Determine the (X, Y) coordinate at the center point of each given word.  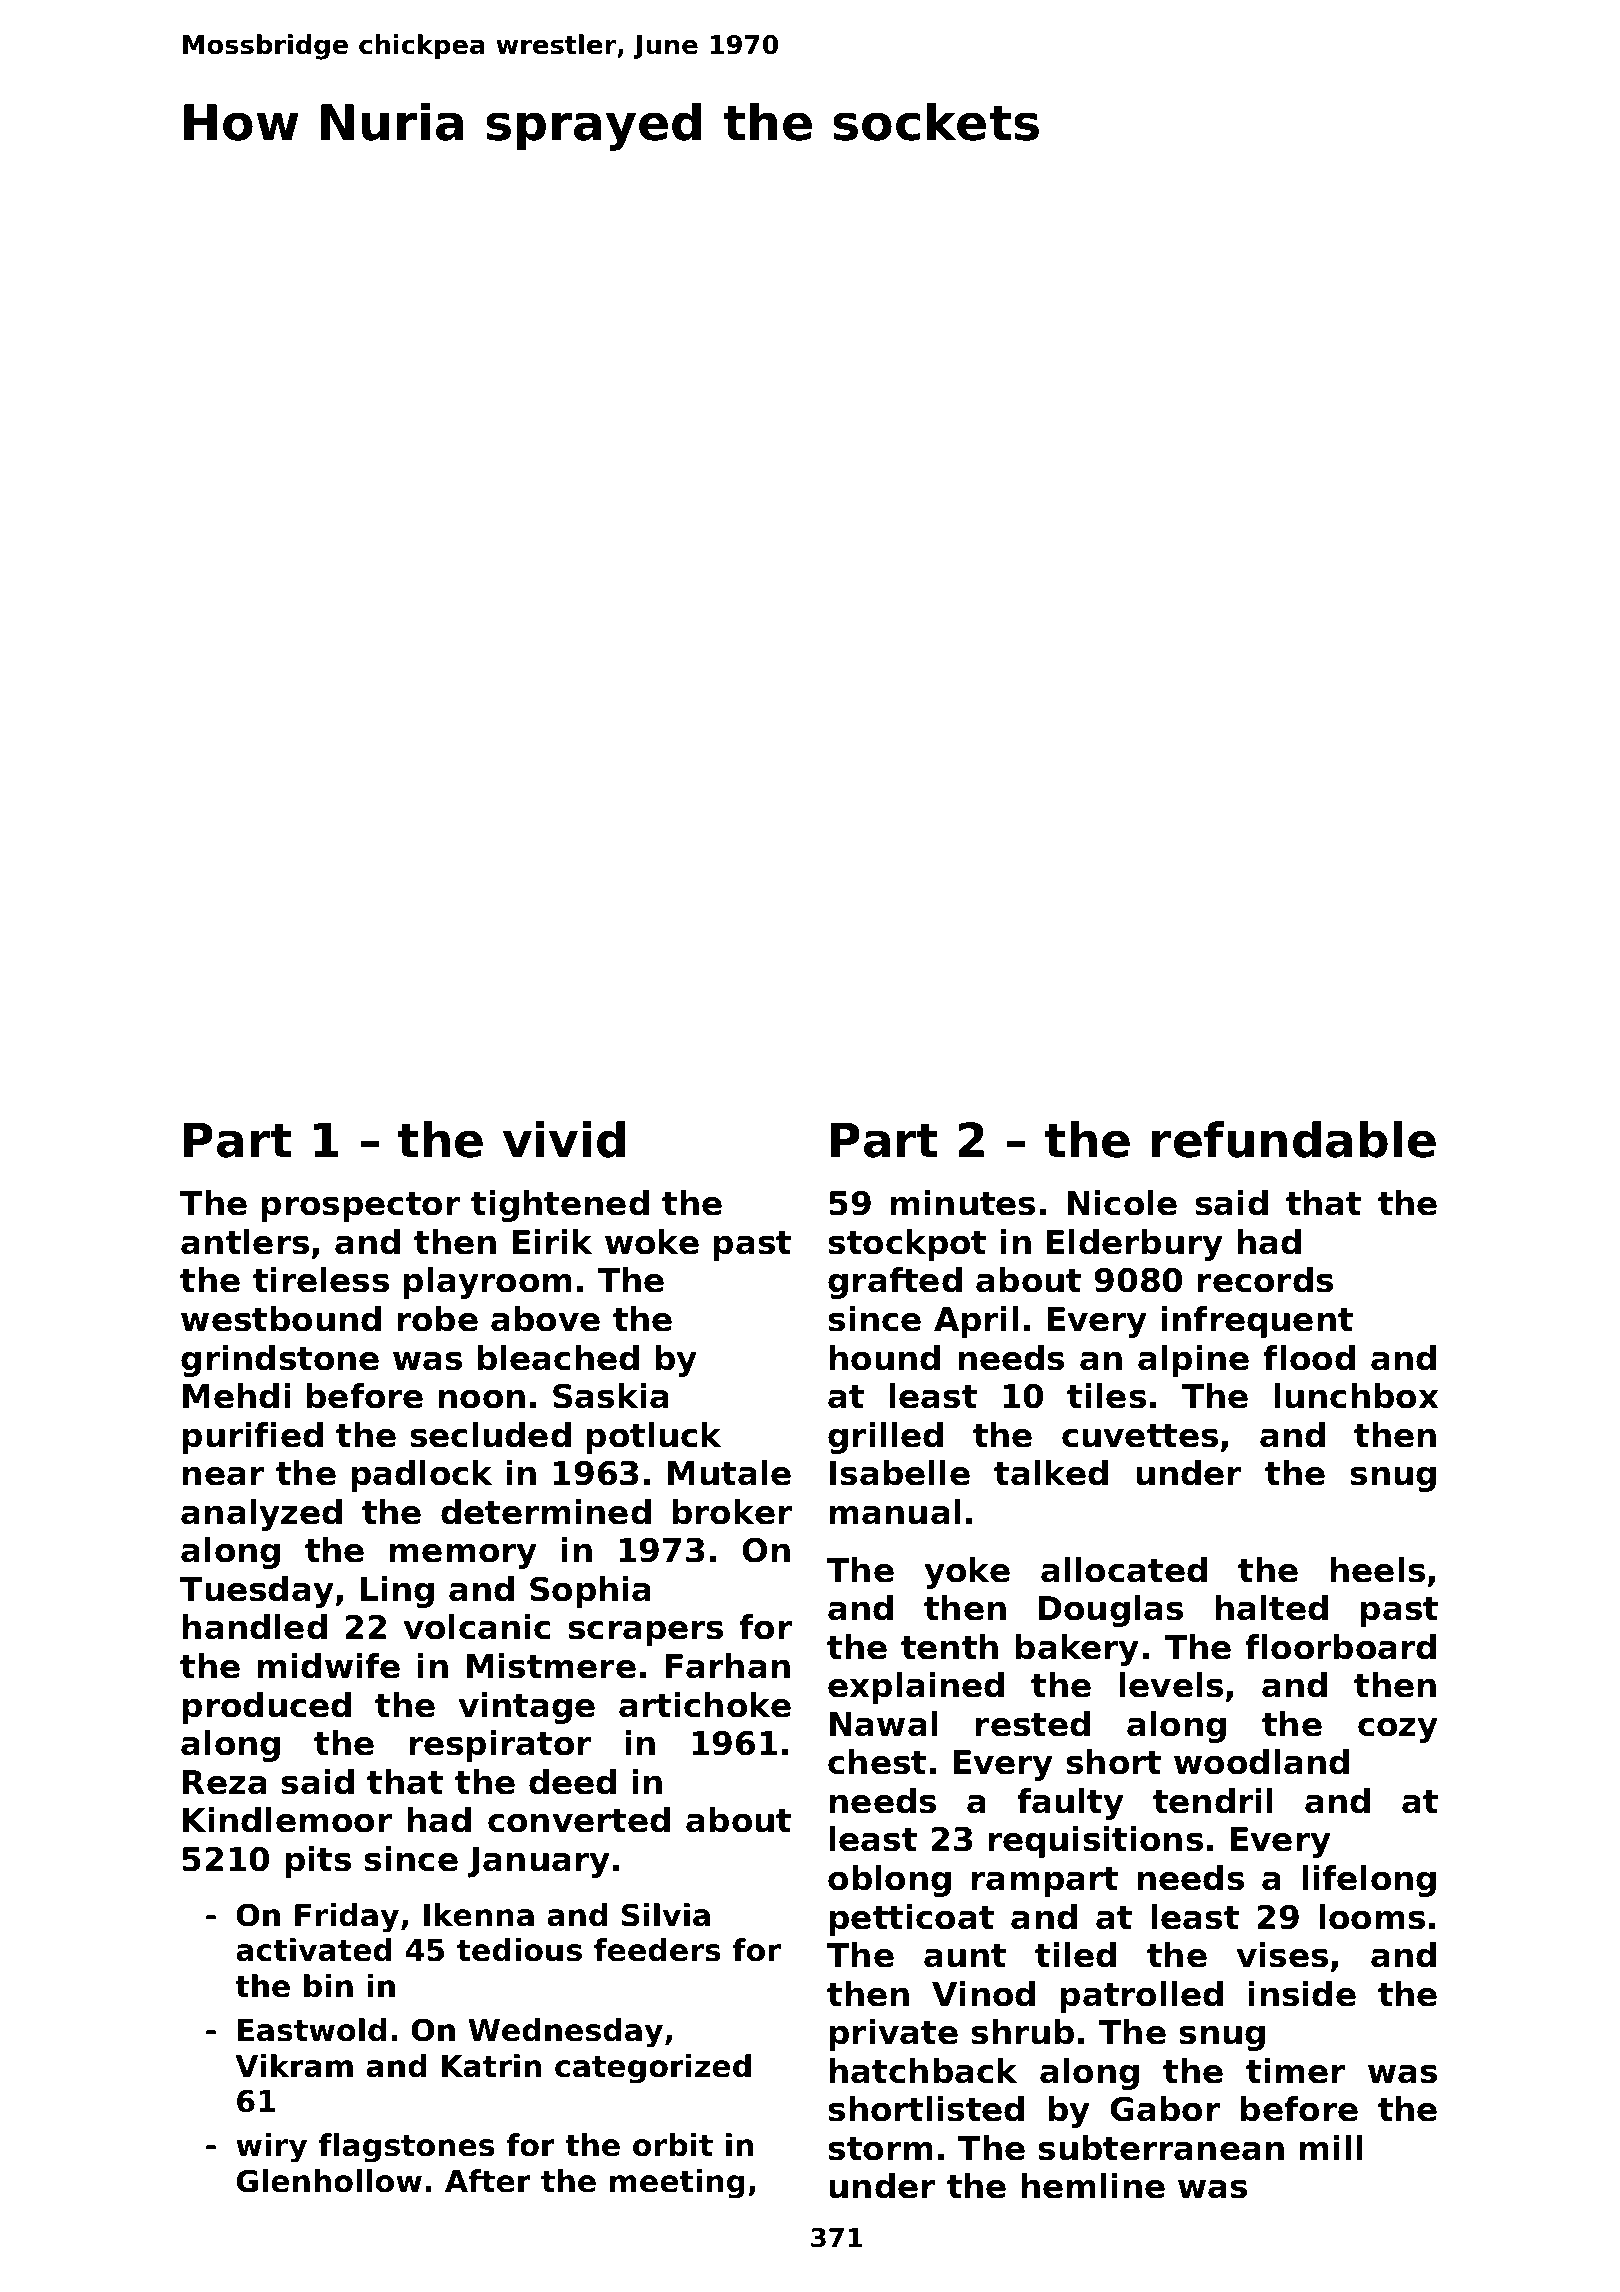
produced (266, 1708)
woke (652, 1242)
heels (1377, 1570)
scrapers (645, 1633)
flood (1309, 1358)
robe (437, 1319)
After (488, 2181)
